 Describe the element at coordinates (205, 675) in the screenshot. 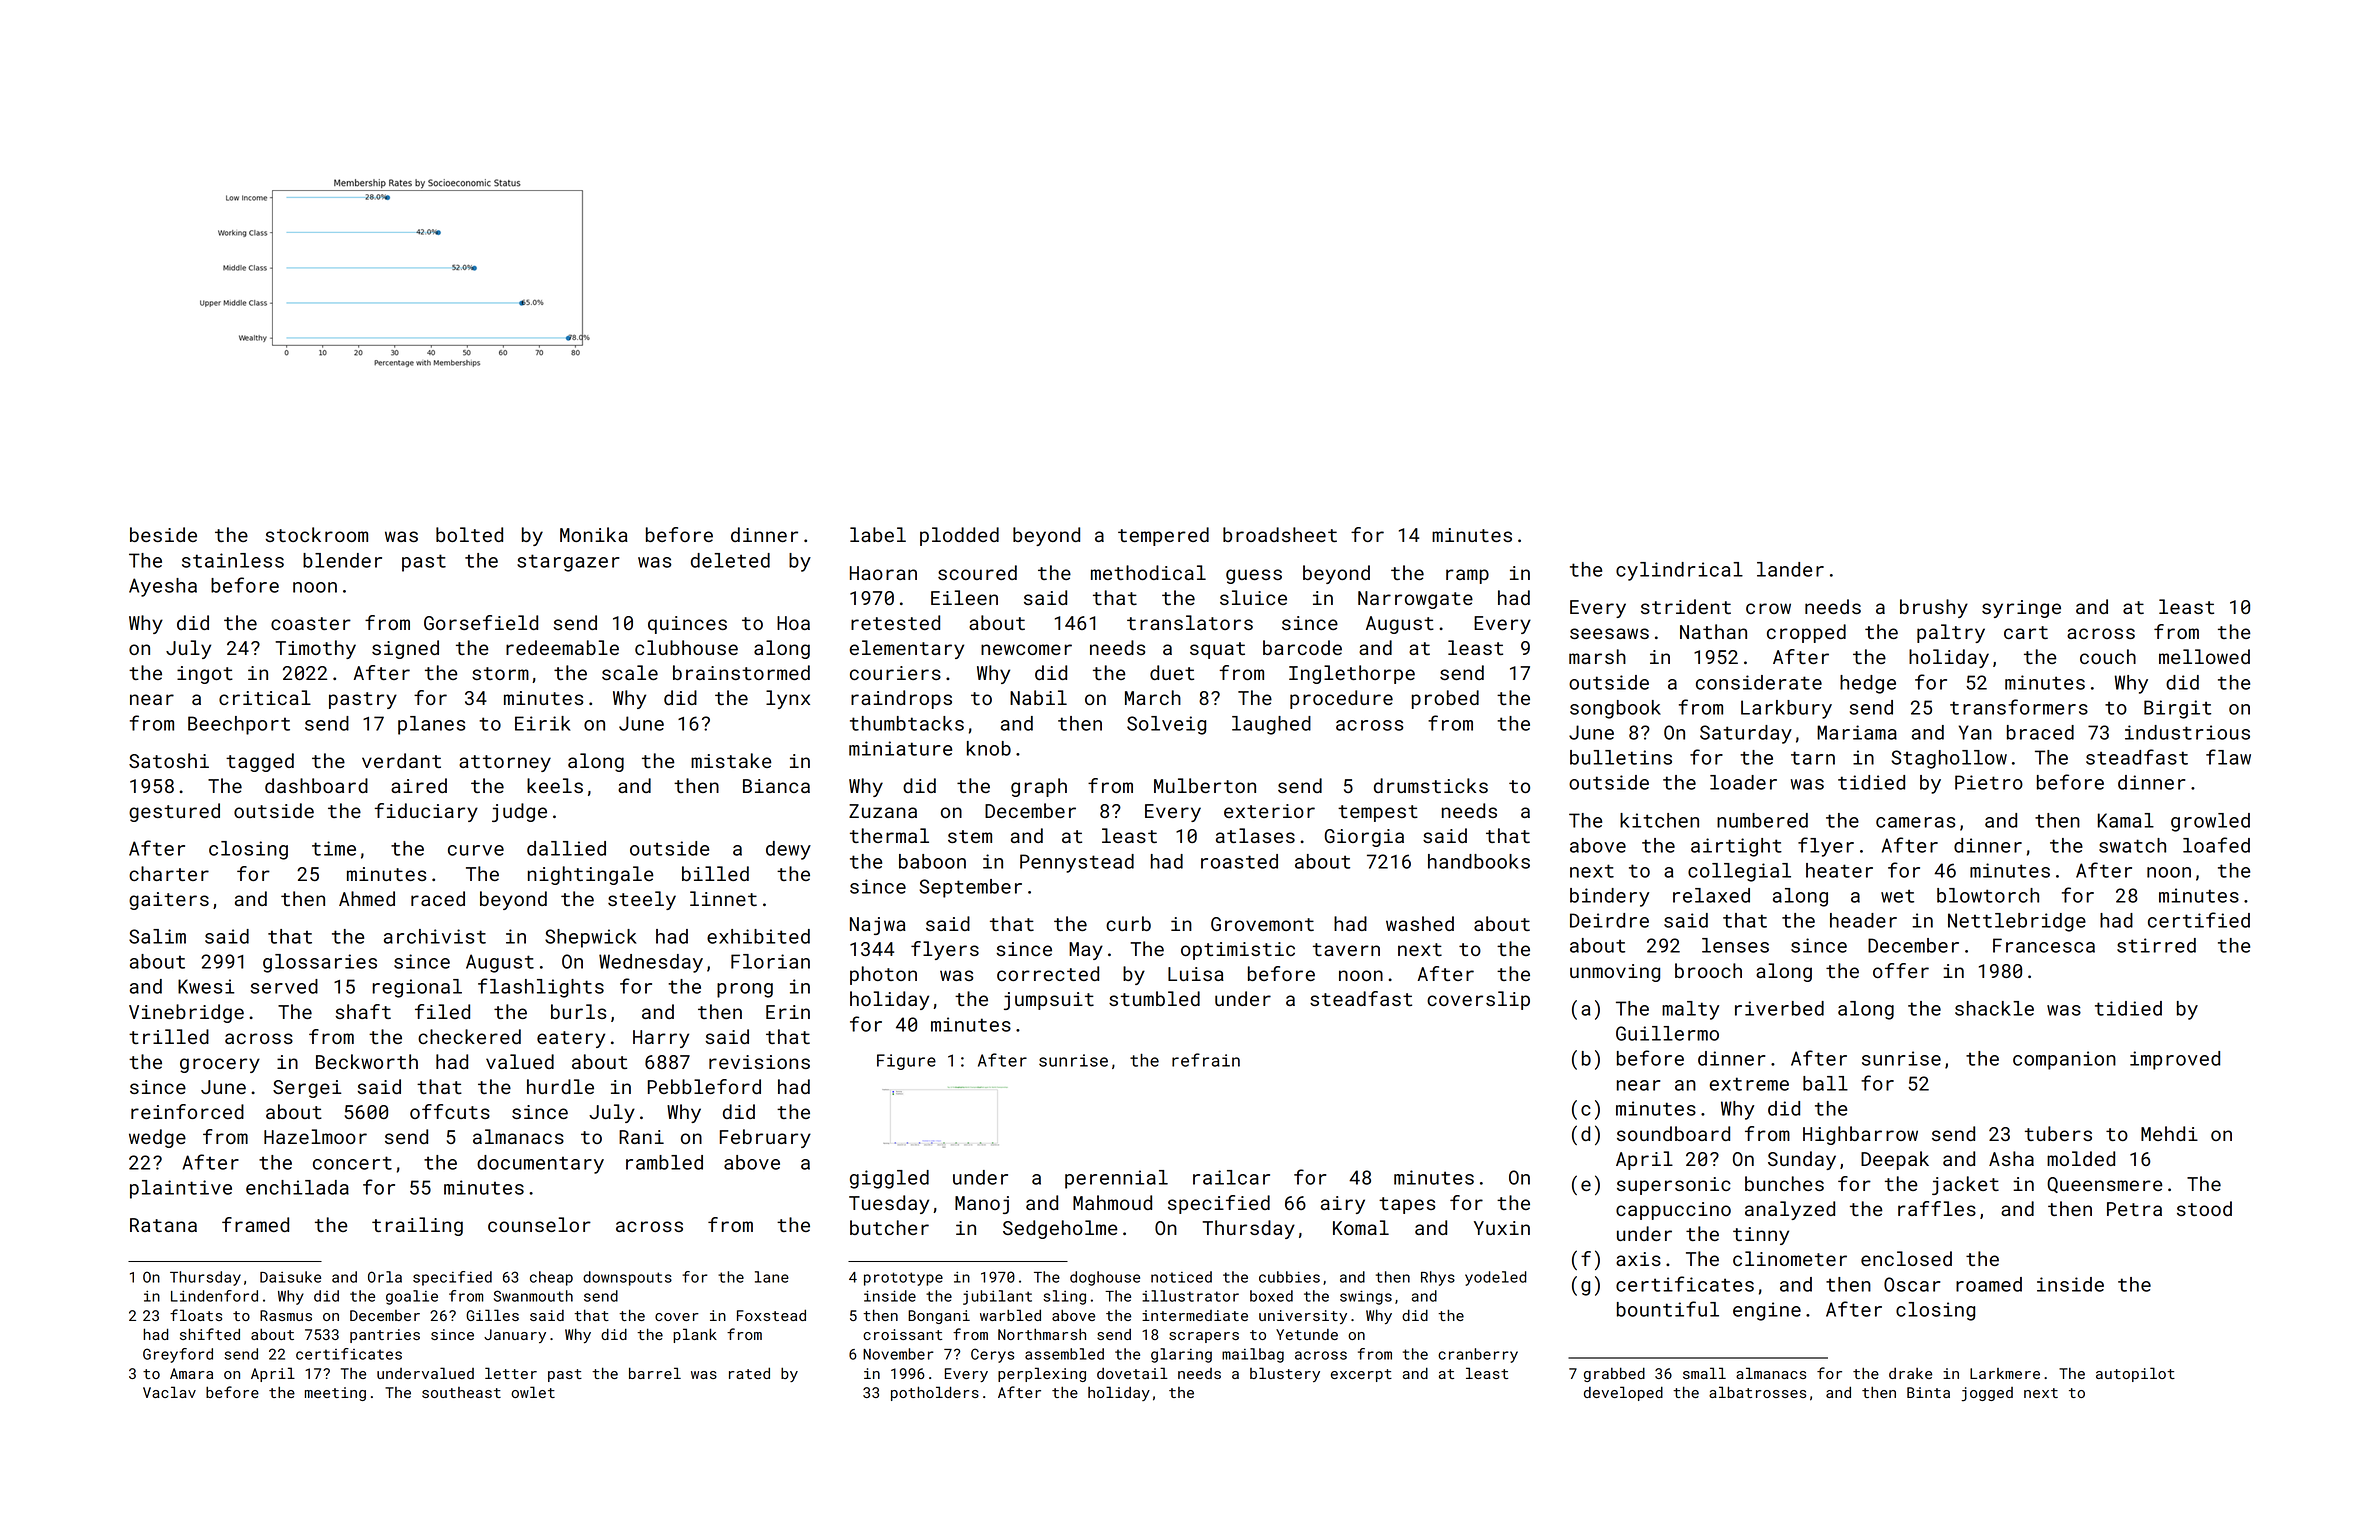

I see `ingot` at that location.
